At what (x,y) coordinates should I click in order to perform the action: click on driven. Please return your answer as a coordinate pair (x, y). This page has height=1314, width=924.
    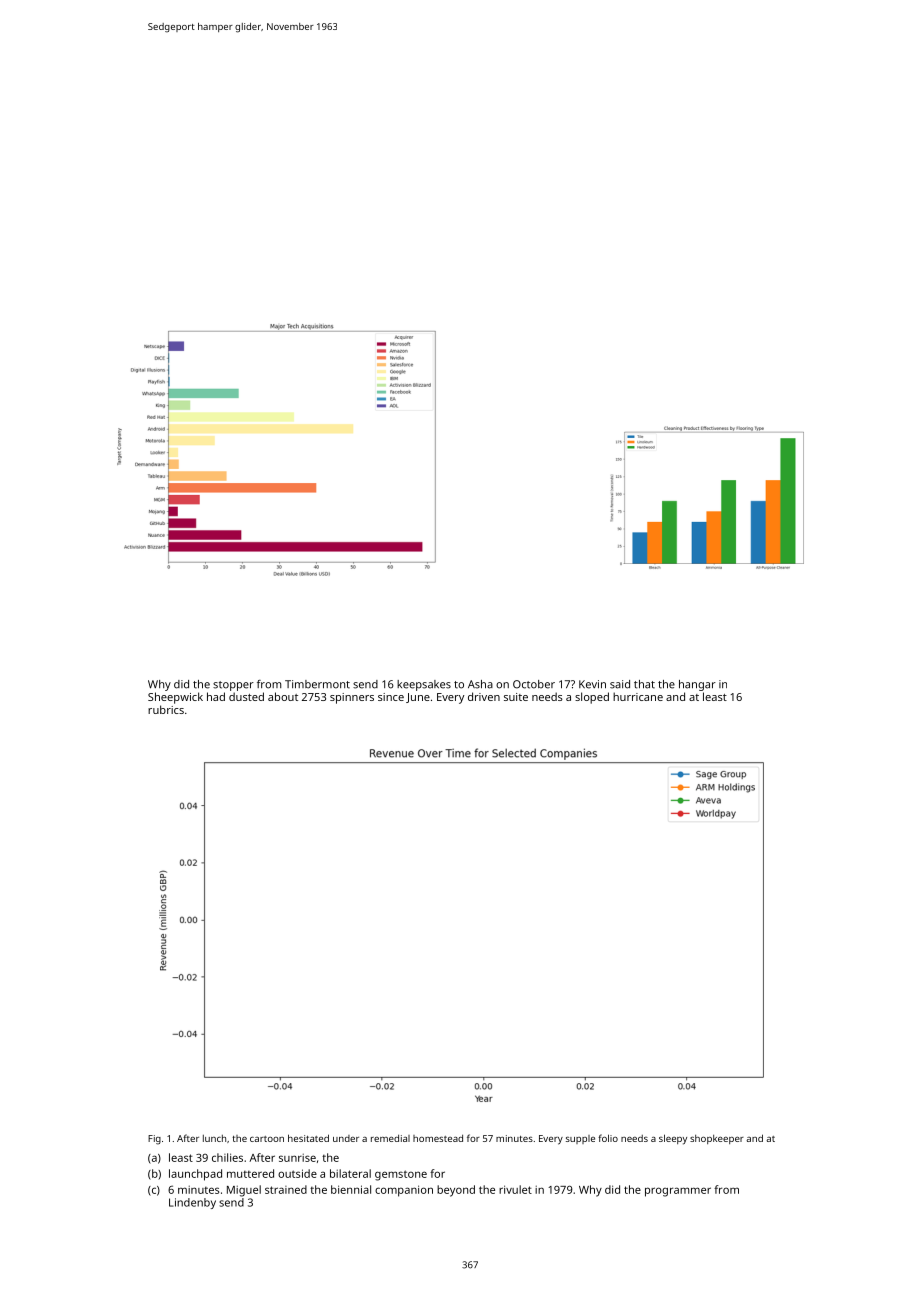
    Looking at the image, I should click on (484, 696).
